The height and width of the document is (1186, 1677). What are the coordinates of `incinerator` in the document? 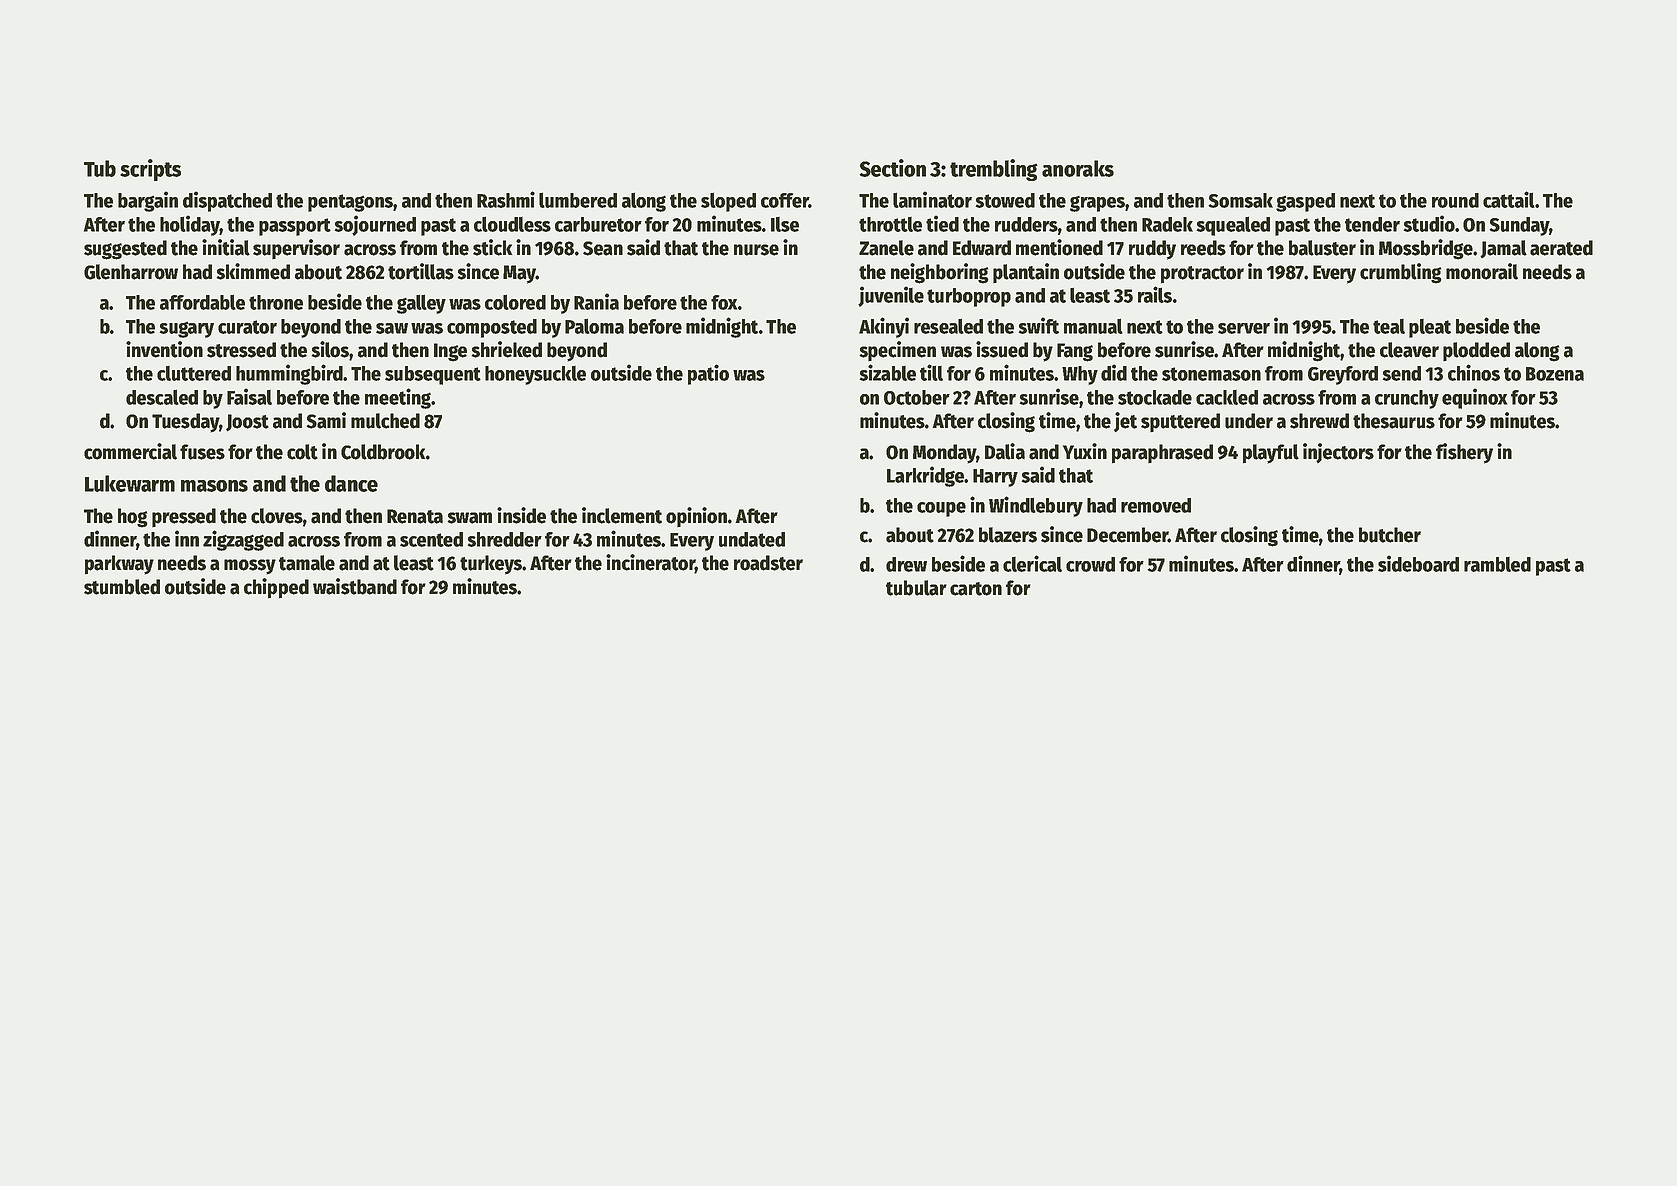 It's located at (650, 563).
